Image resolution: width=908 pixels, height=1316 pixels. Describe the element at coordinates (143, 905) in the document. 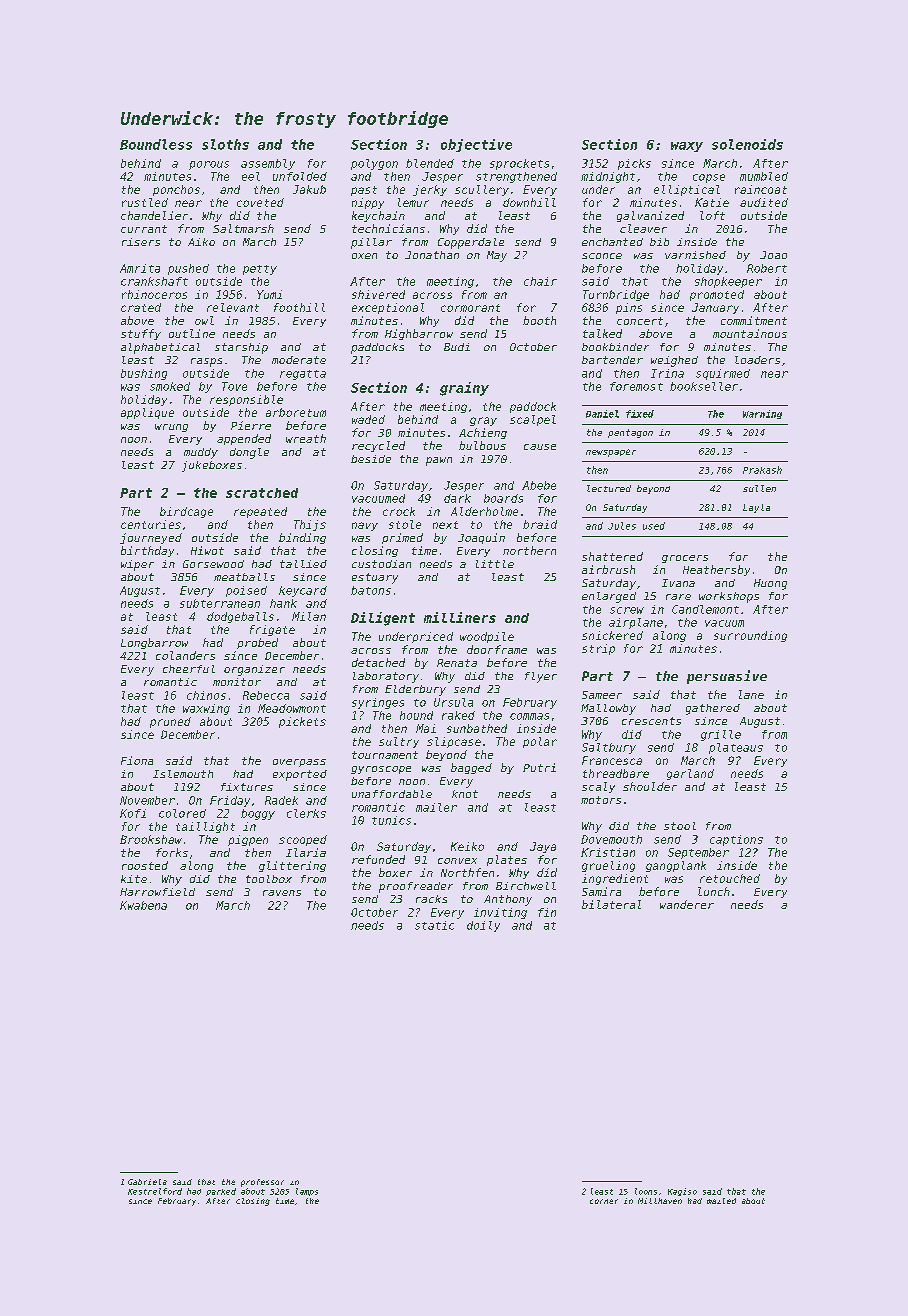

I see `Kwabena` at that location.
